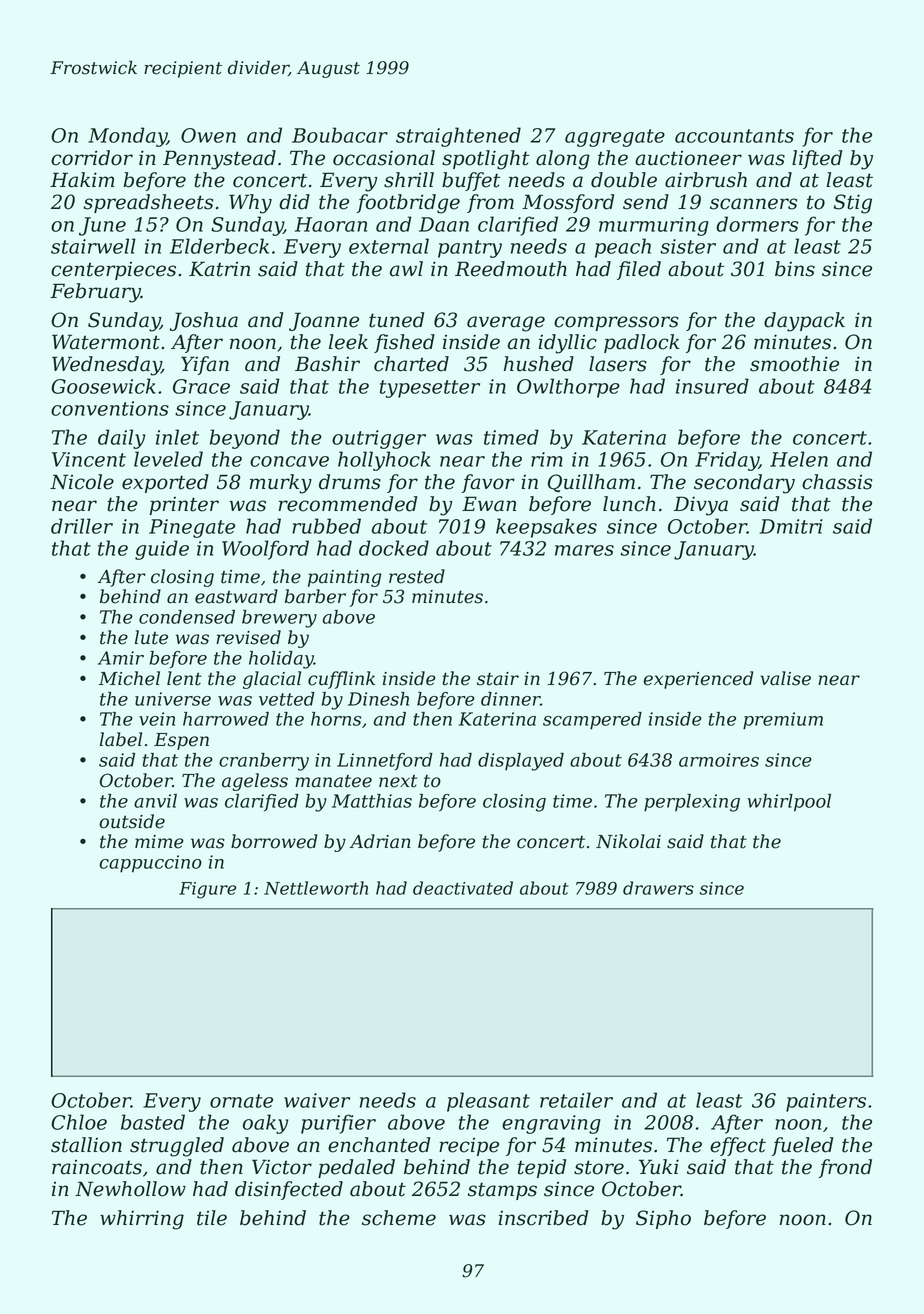  I want to click on raincoats, so click(97, 1167).
